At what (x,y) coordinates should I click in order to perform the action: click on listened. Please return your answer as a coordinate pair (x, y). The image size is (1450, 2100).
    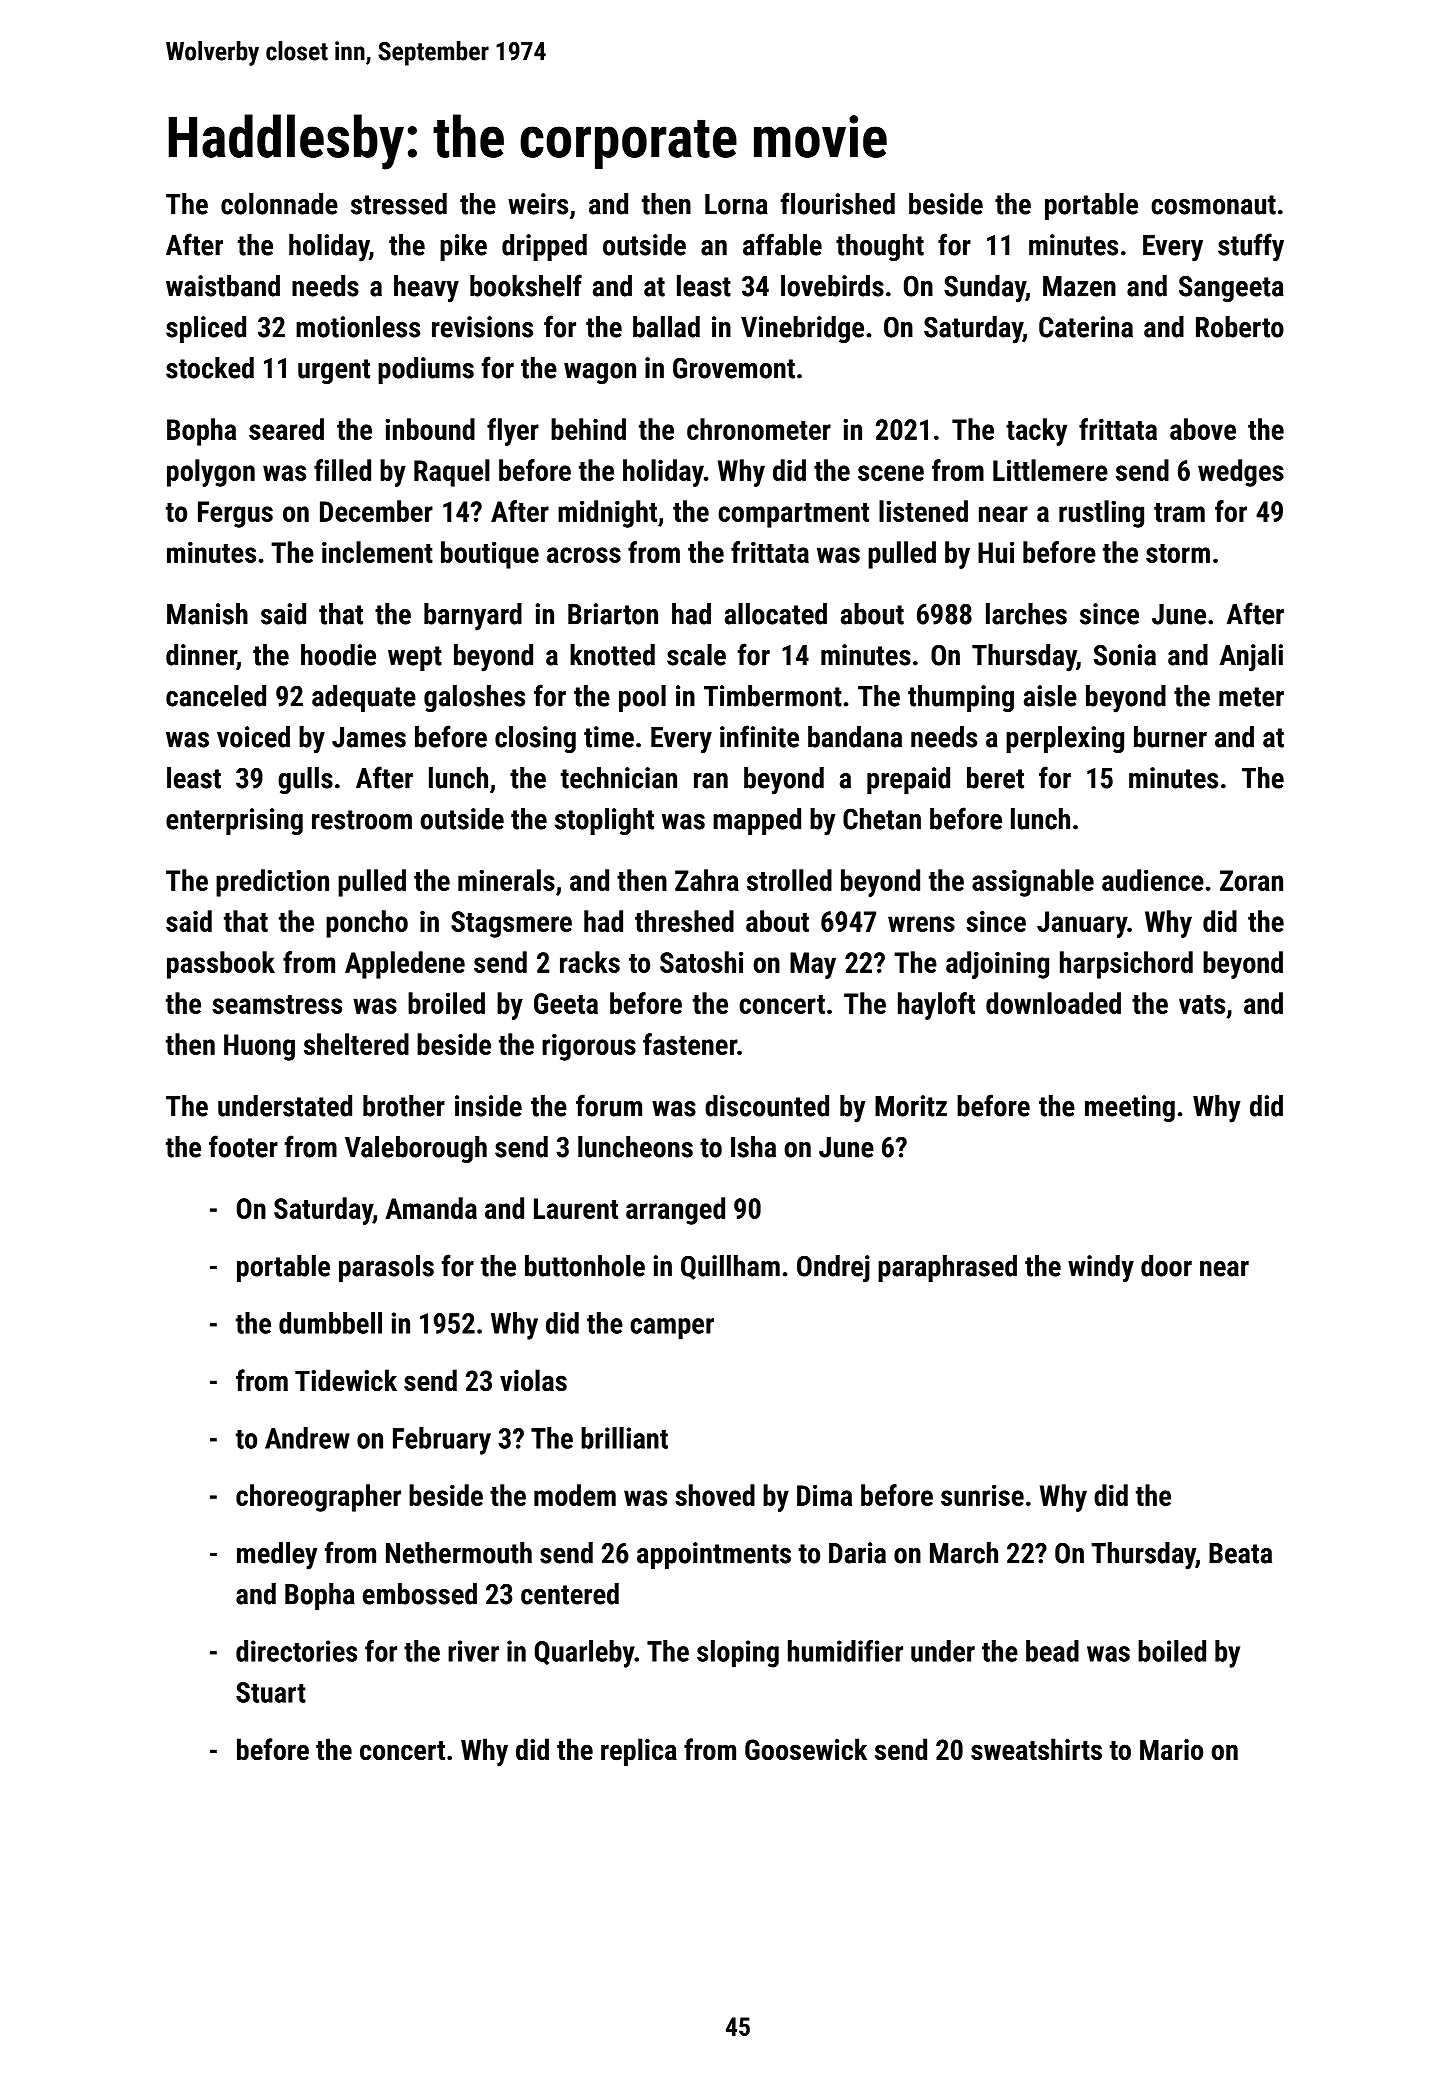
    Looking at the image, I should click on (923, 511).
